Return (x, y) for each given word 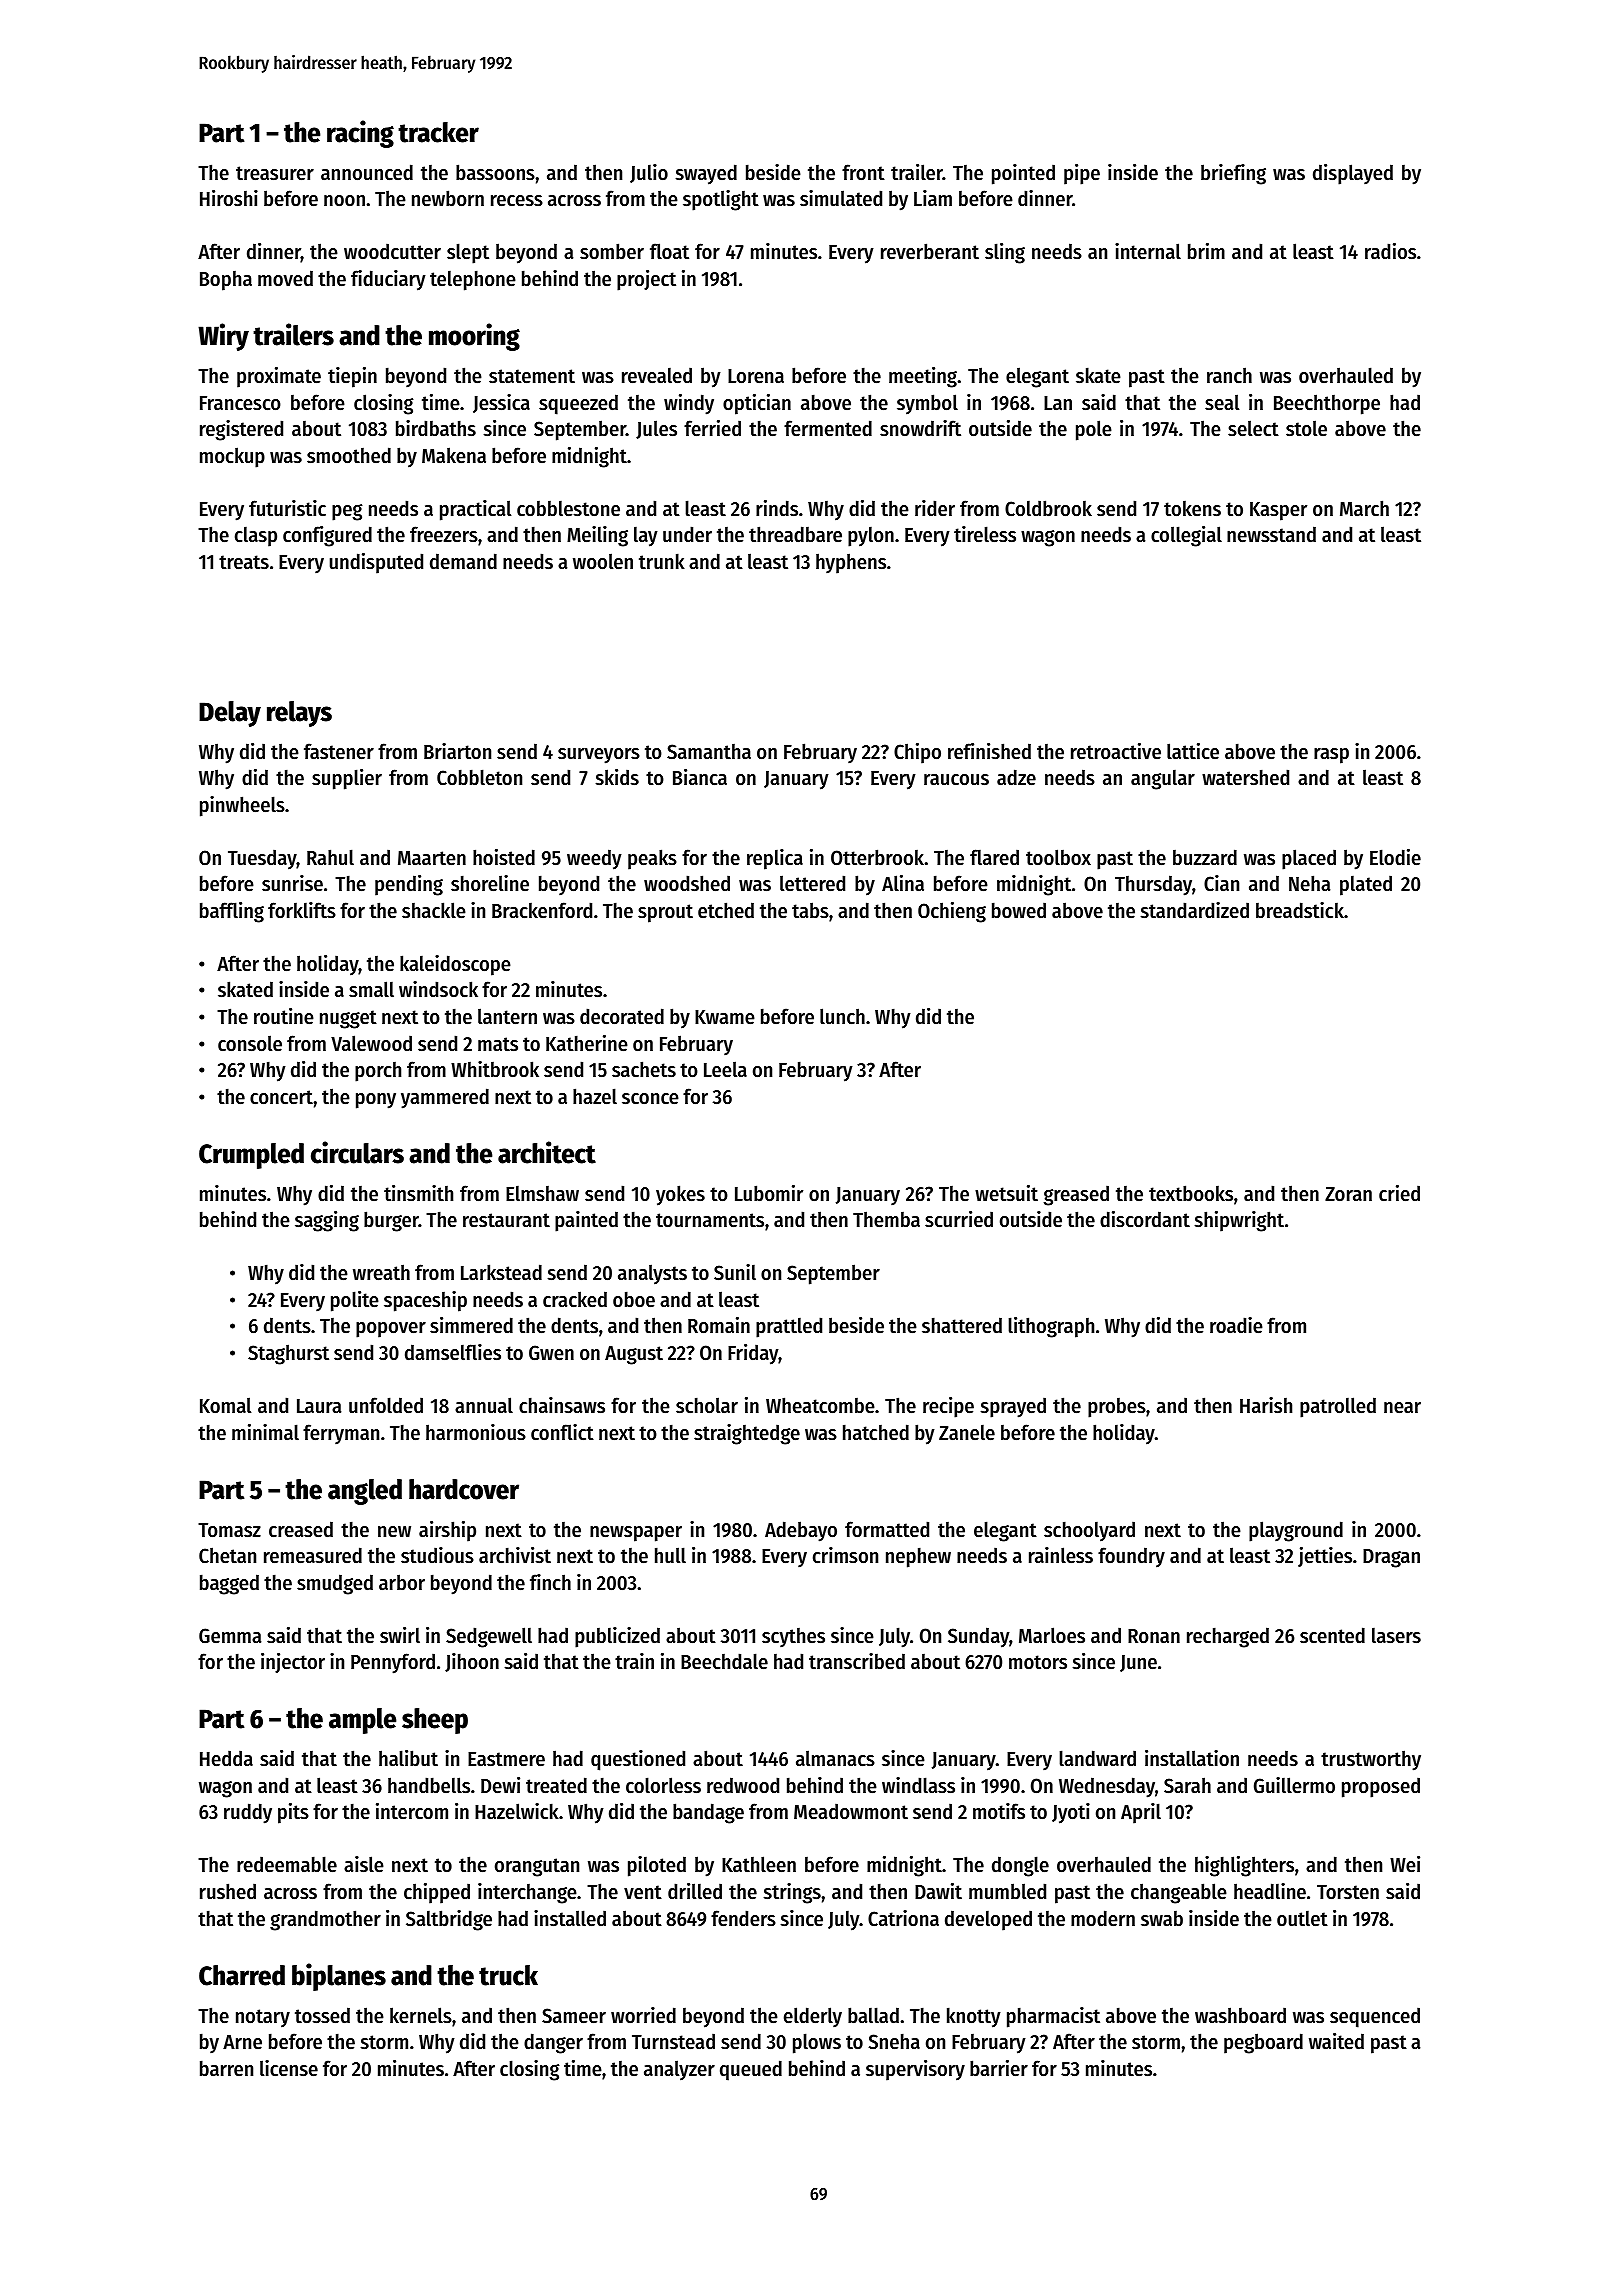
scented (1332, 1635)
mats (498, 1044)
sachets (644, 1069)
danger (553, 2043)
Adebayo (801, 1531)
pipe (1082, 174)
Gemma (230, 1636)
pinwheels (242, 806)
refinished (989, 751)
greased (1076, 1195)
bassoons (495, 172)
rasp (1331, 756)
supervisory (915, 2070)
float (669, 251)
